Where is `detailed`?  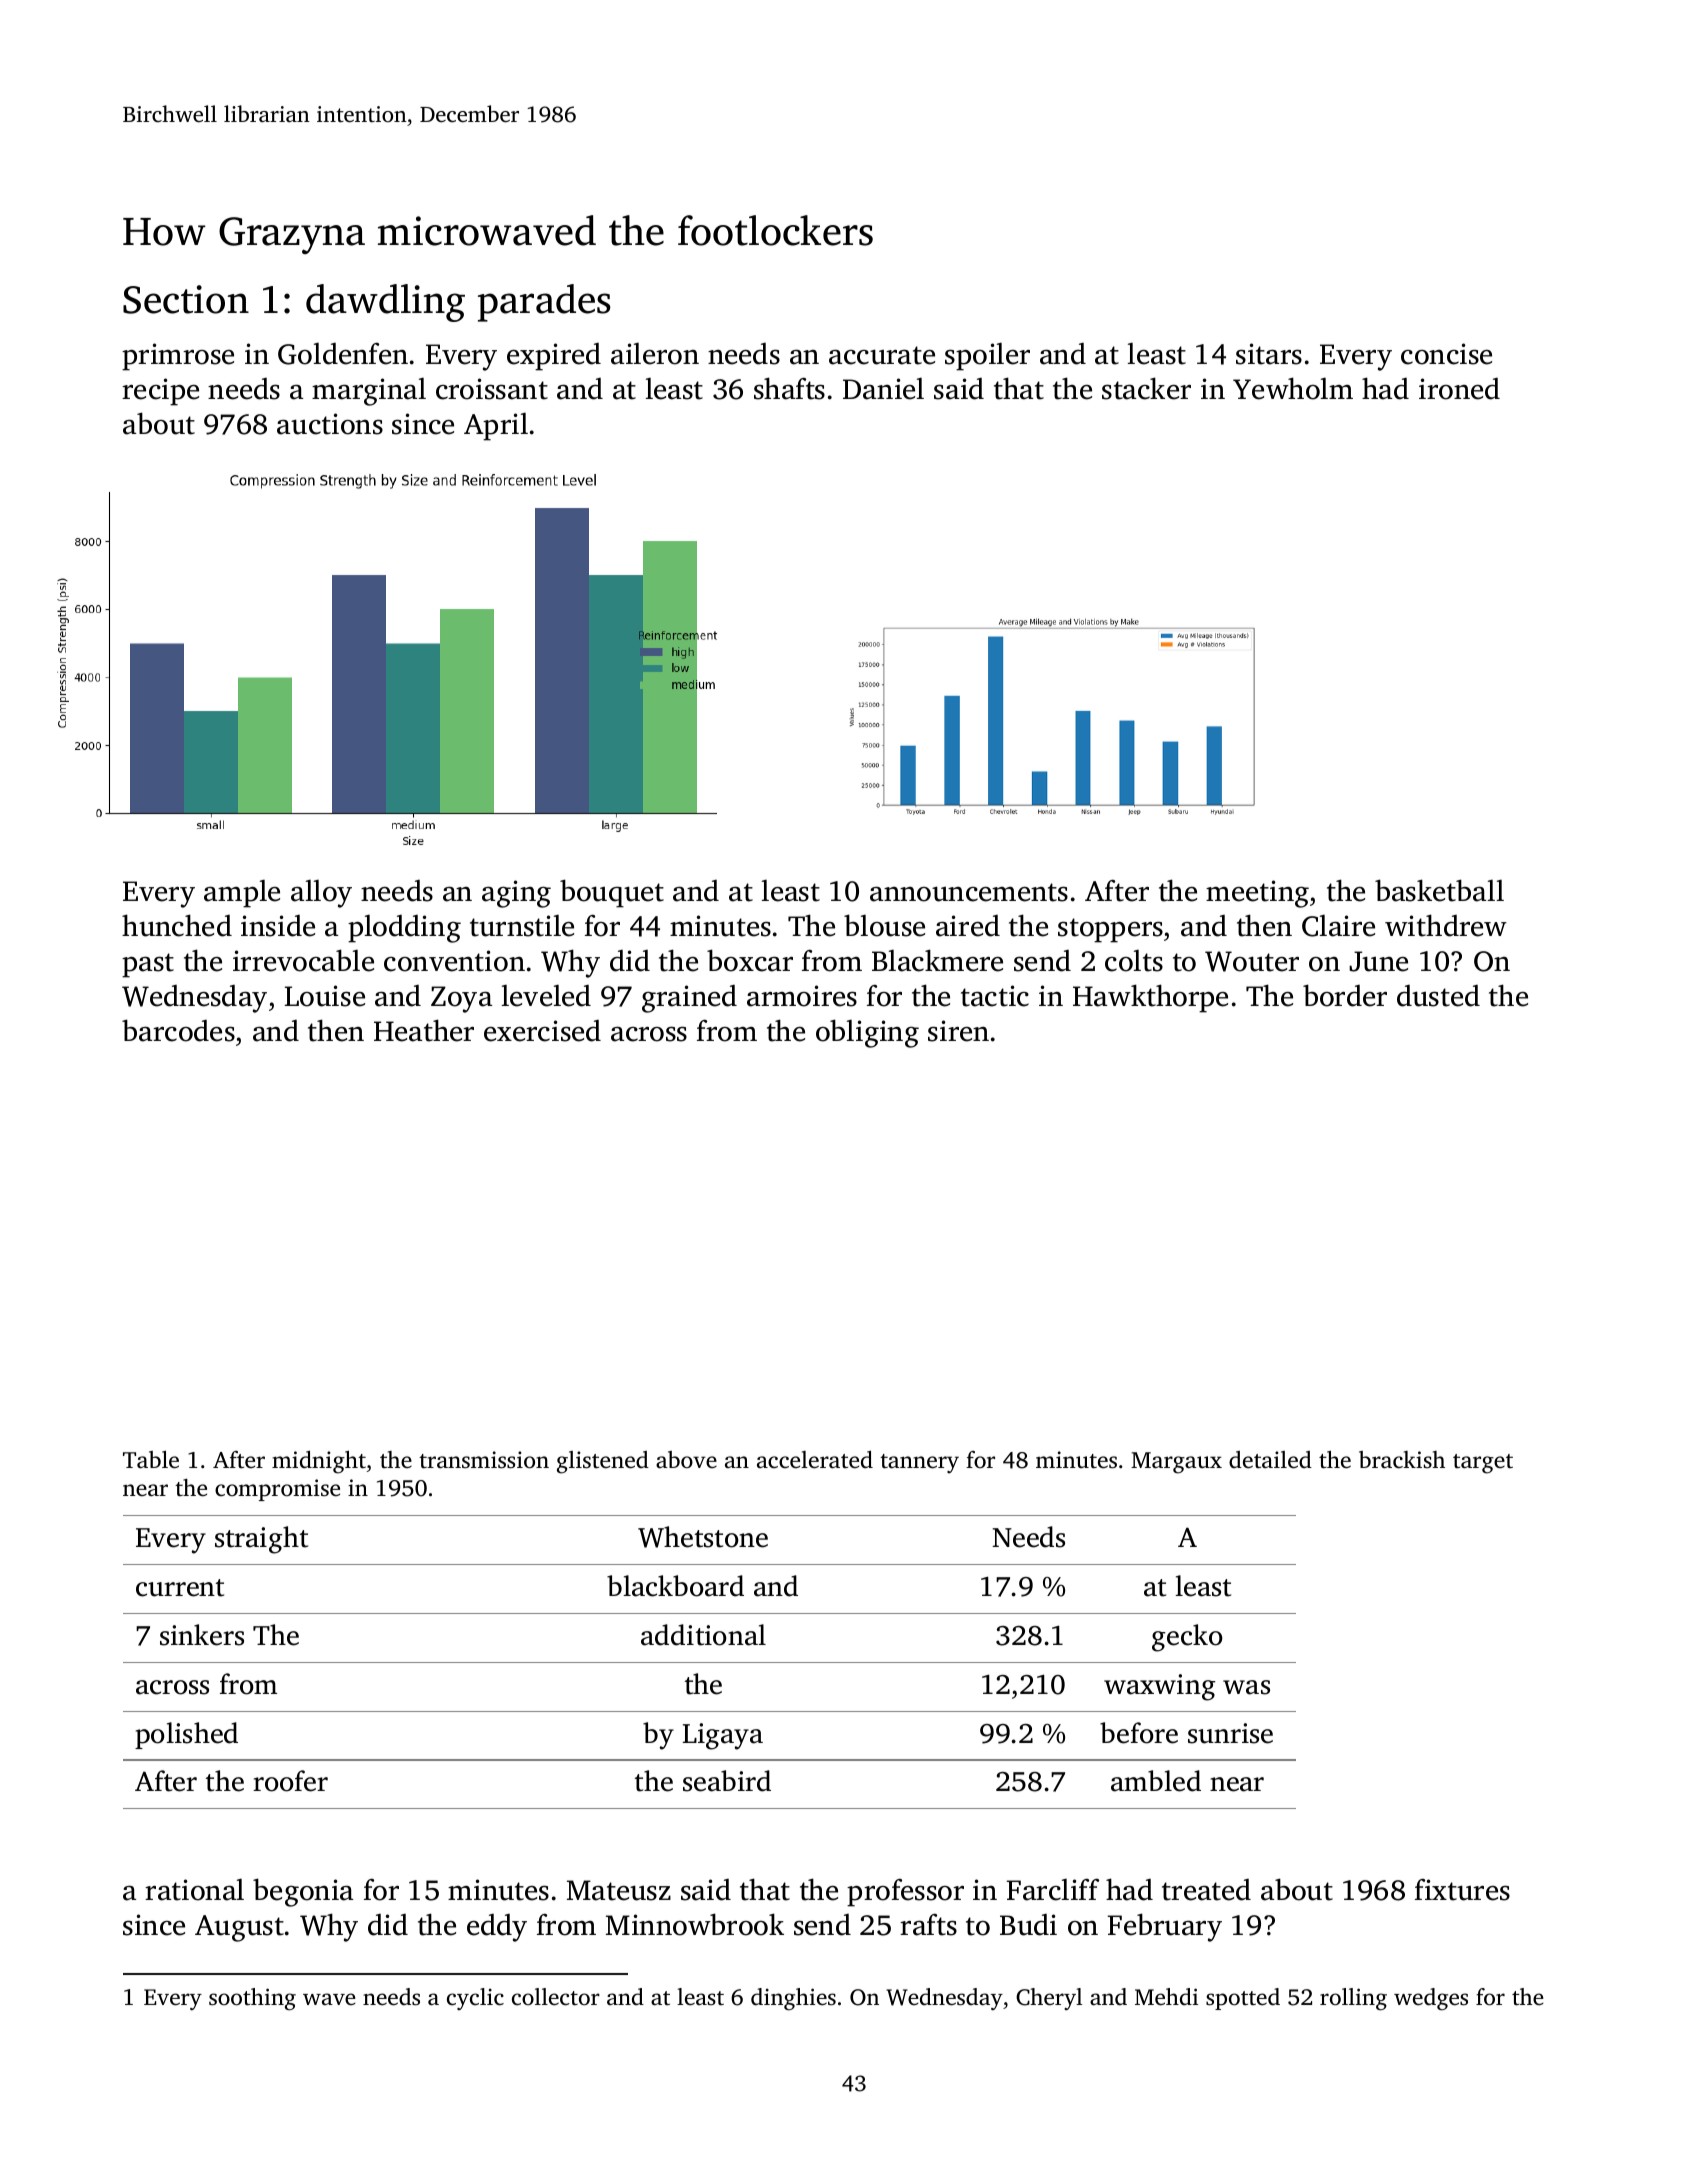
detailed is located at coordinates (1270, 1460).
